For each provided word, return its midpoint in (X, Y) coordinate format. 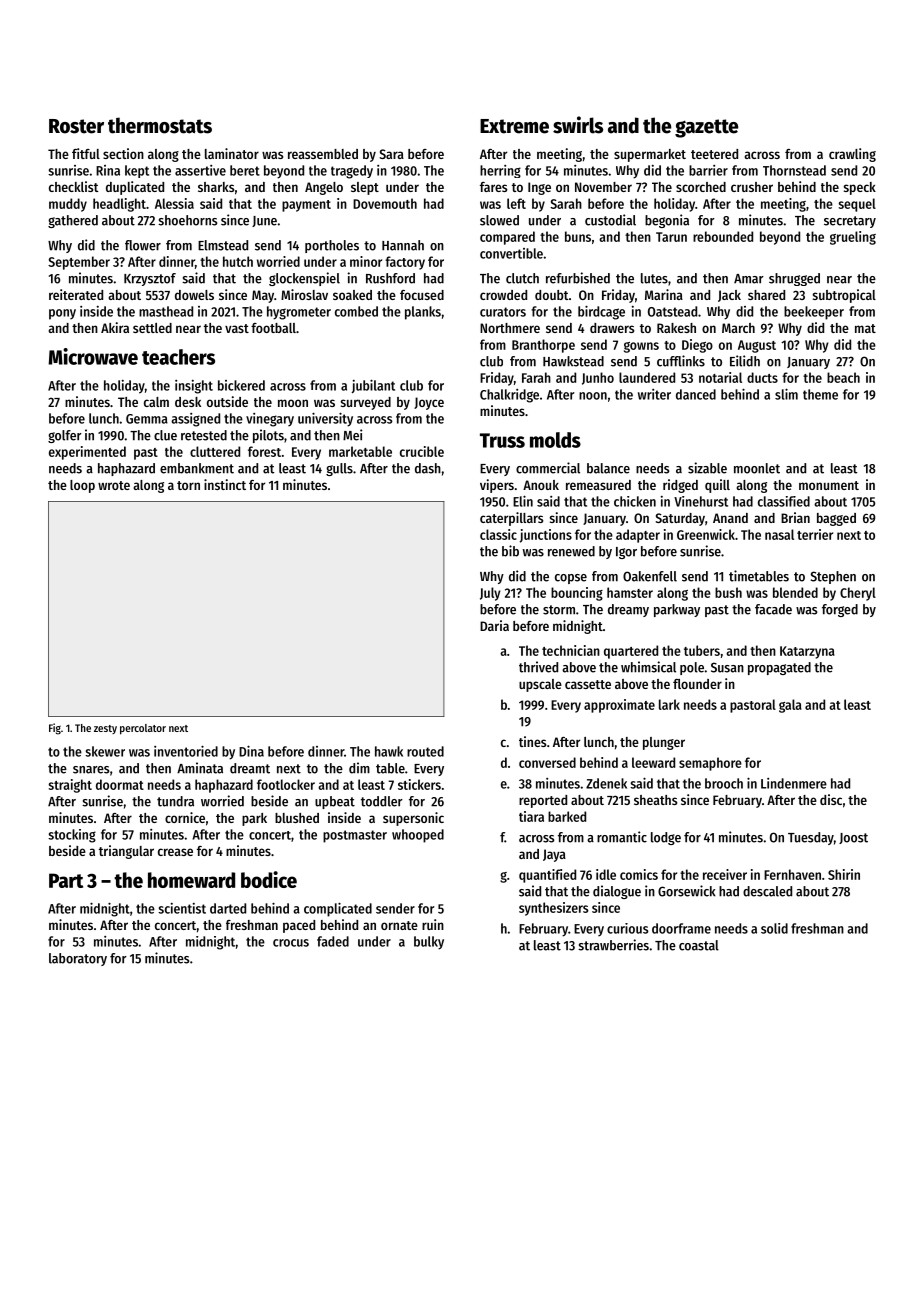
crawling (852, 155)
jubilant (373, 386)
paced (299, 926)
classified (784, 501)
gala (790, 706)
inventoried (186, 751)
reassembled (323, 154)
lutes (654, 278)
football (273, 328)
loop (82, 486)
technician (571, 650)
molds (555, 440)
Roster (76, 126)
